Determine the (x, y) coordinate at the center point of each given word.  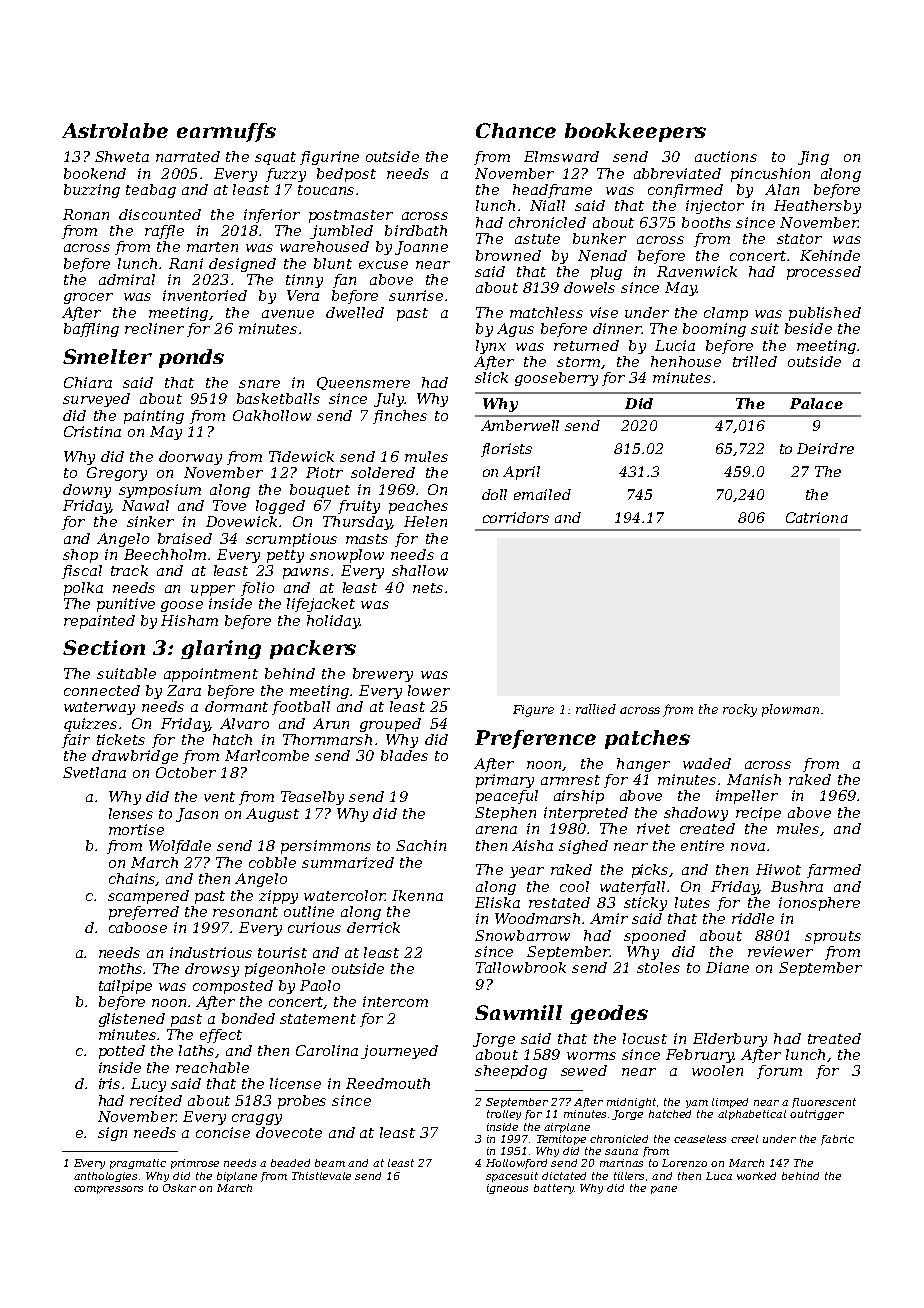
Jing (813, 158)
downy (87, 491)
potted (122, 1052)
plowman (790, 710)
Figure (533, 711)
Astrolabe (115, 130)
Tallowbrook (521, 967)
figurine (329, 158)
